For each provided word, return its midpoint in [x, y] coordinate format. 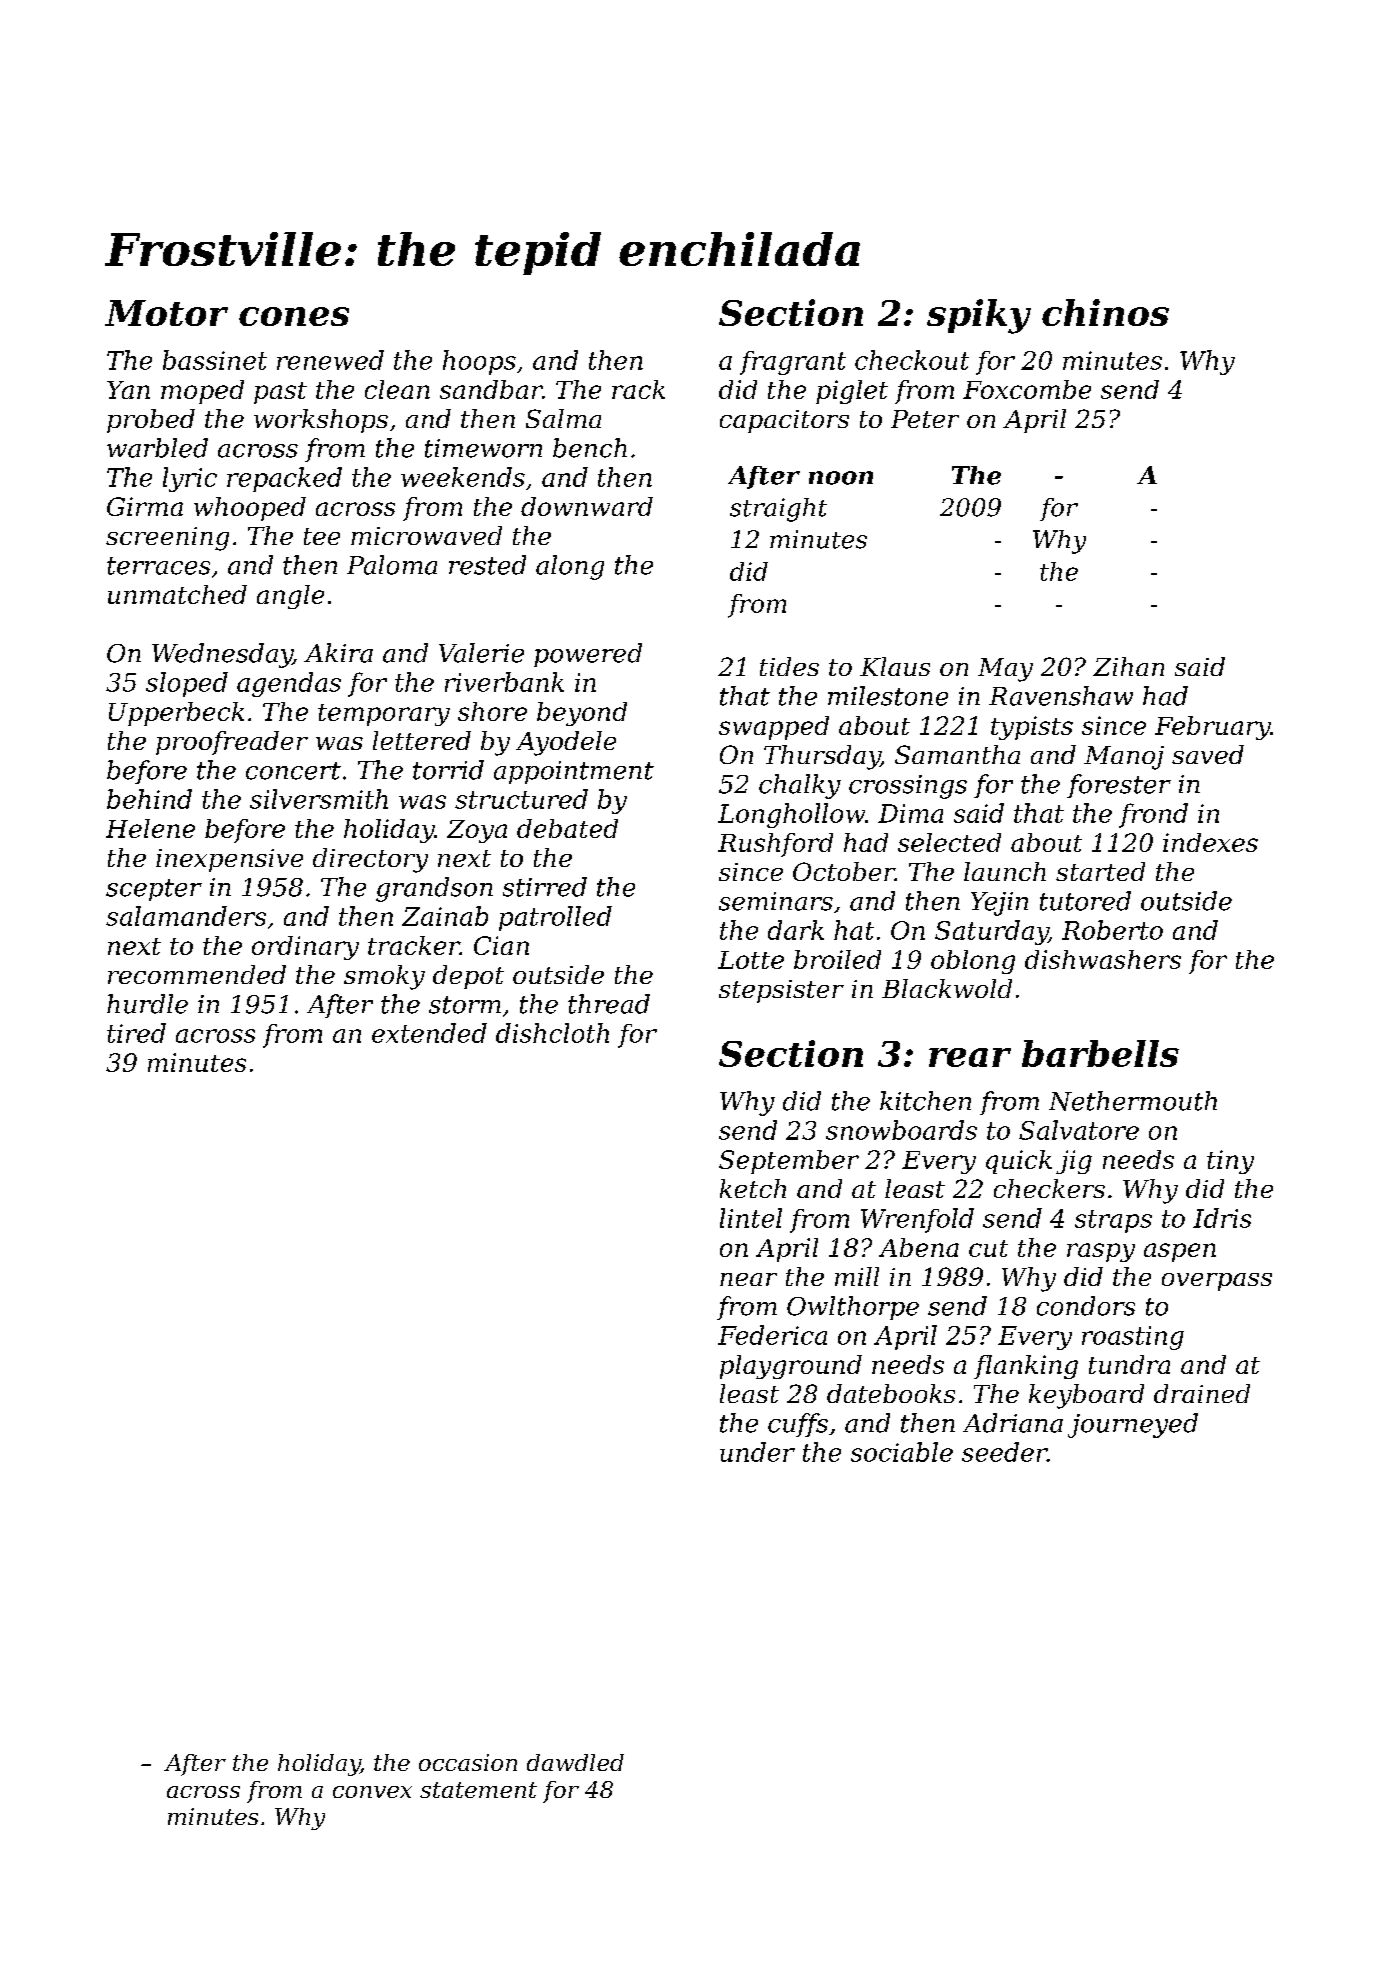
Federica [772, 1335]
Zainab [445, 916]
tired [136, 1033]
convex [372, 1792]
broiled [837, 959]
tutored [1085, 901]
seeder [1004, 1452]
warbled [157, 448]
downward [587, 506]
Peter [925, 419]
